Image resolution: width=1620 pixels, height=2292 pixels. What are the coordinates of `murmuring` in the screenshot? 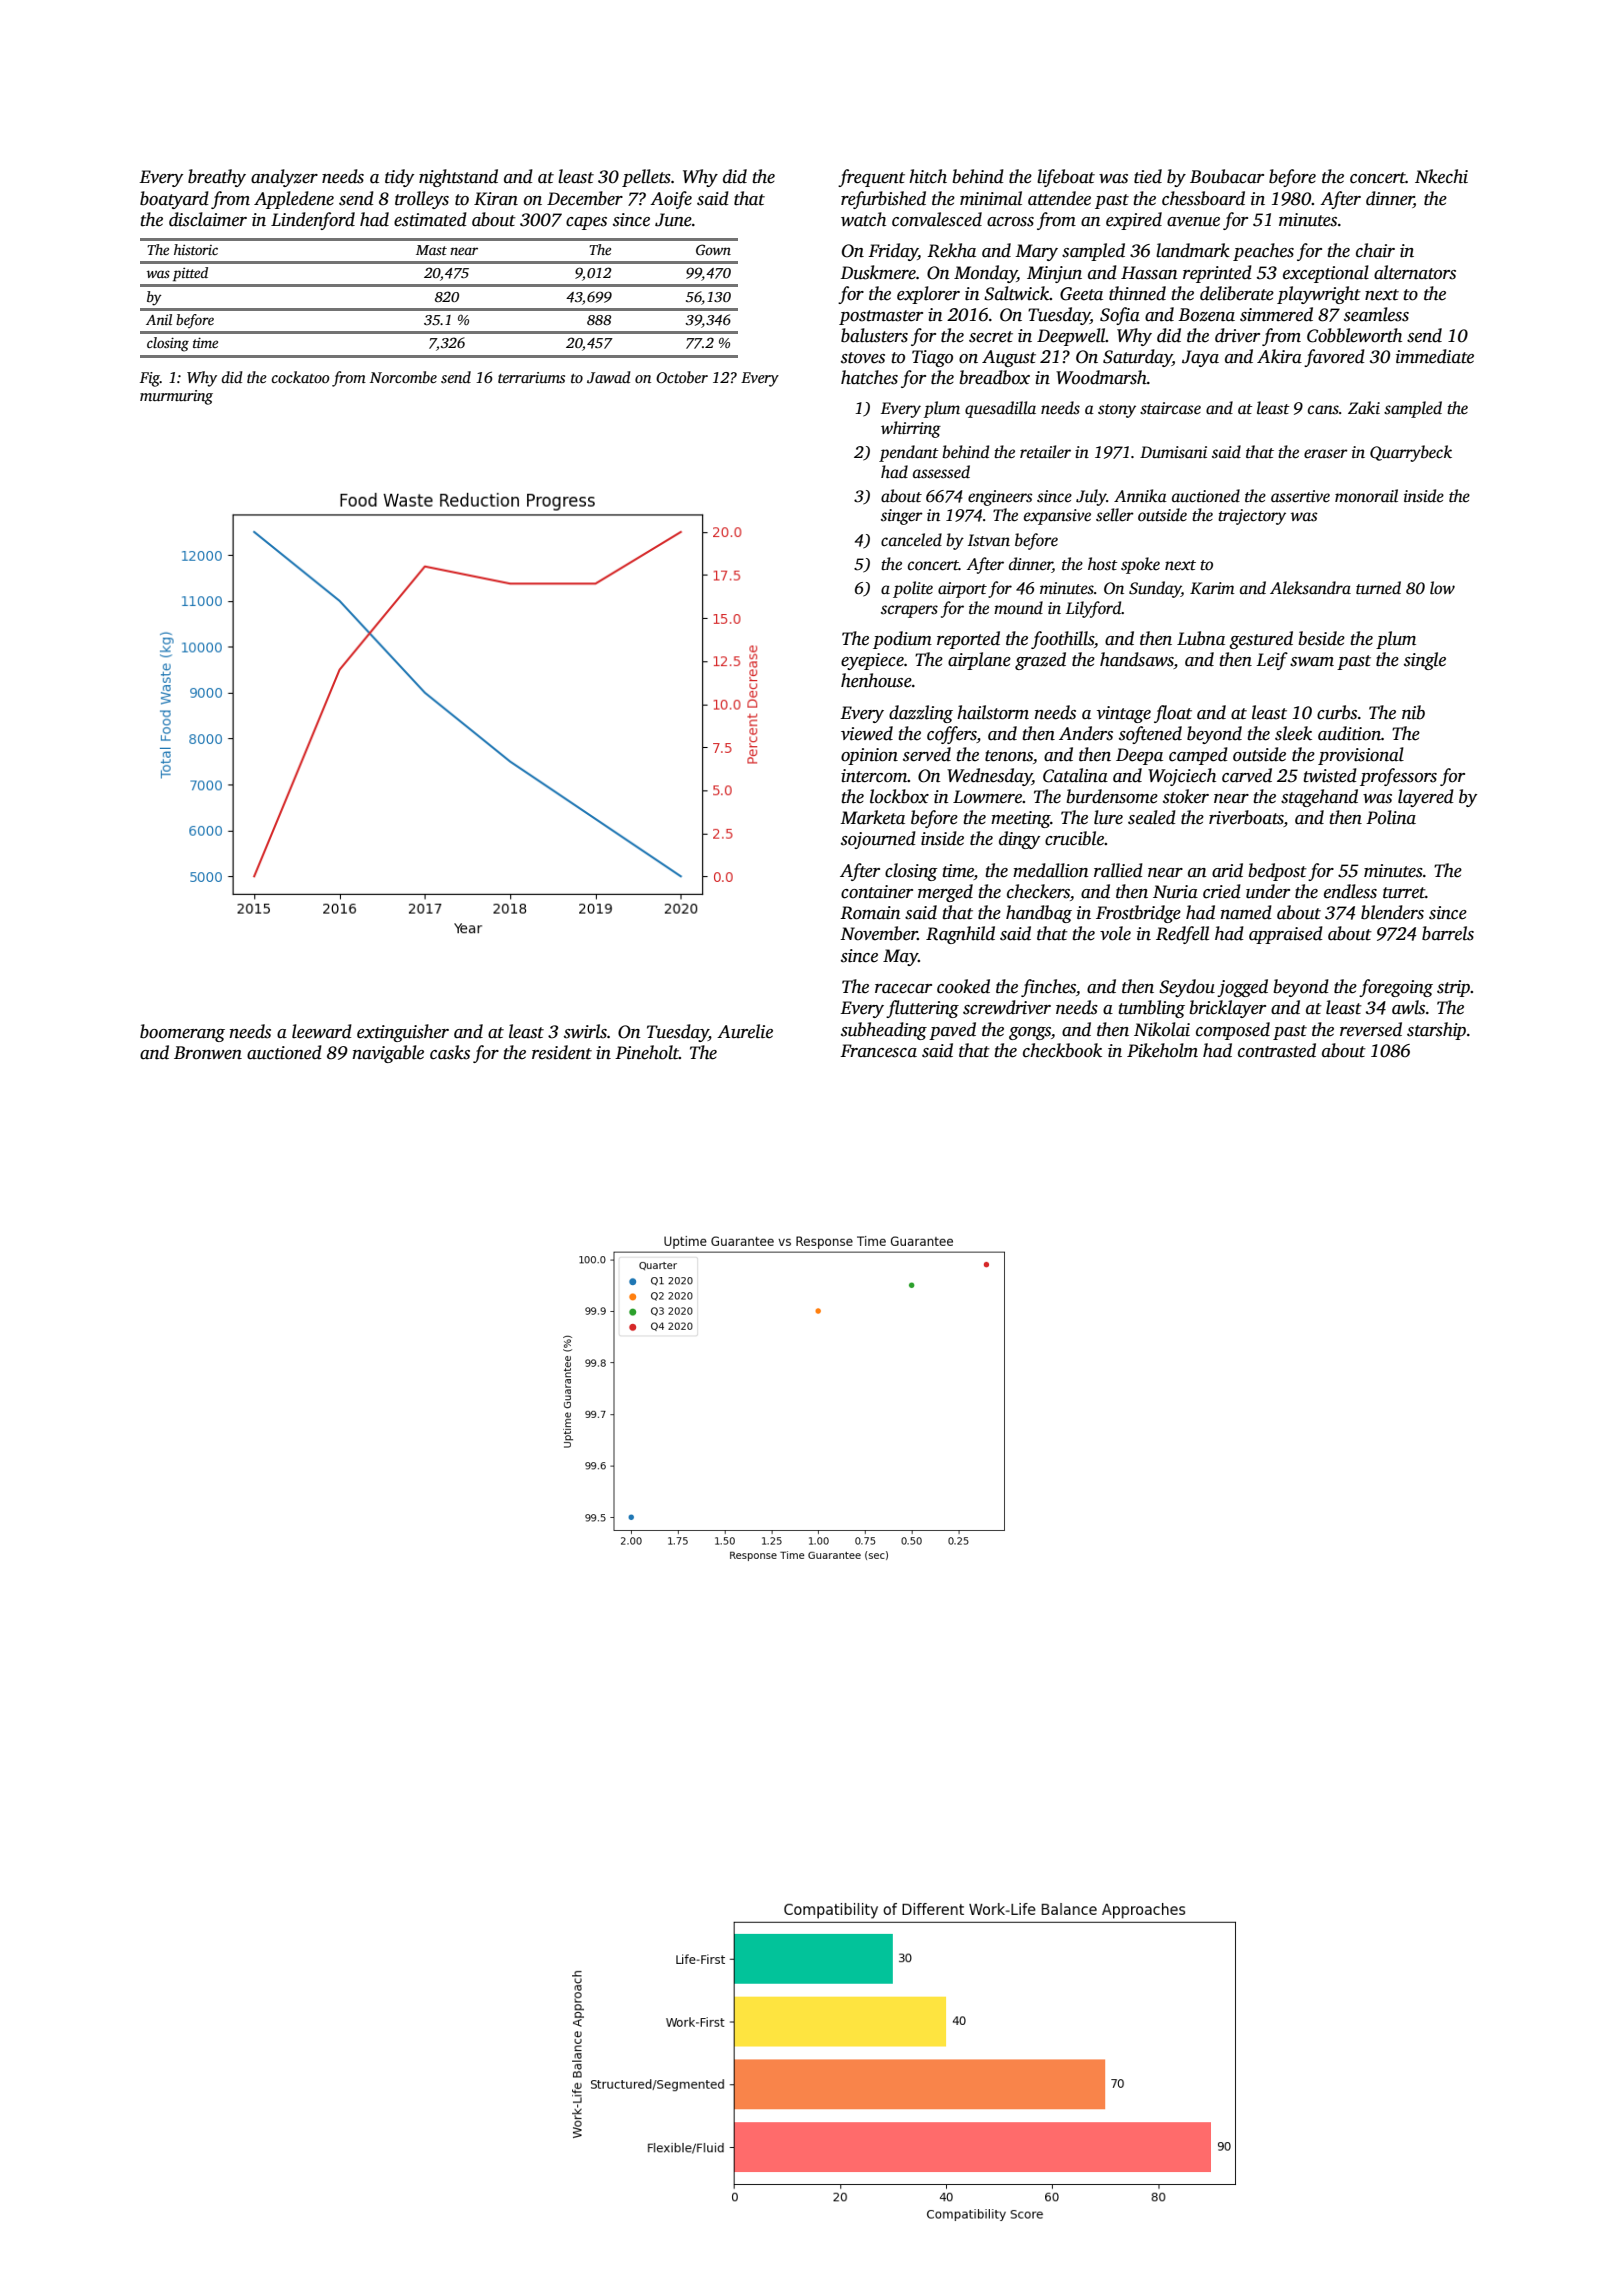 It's located at (176, 397).
